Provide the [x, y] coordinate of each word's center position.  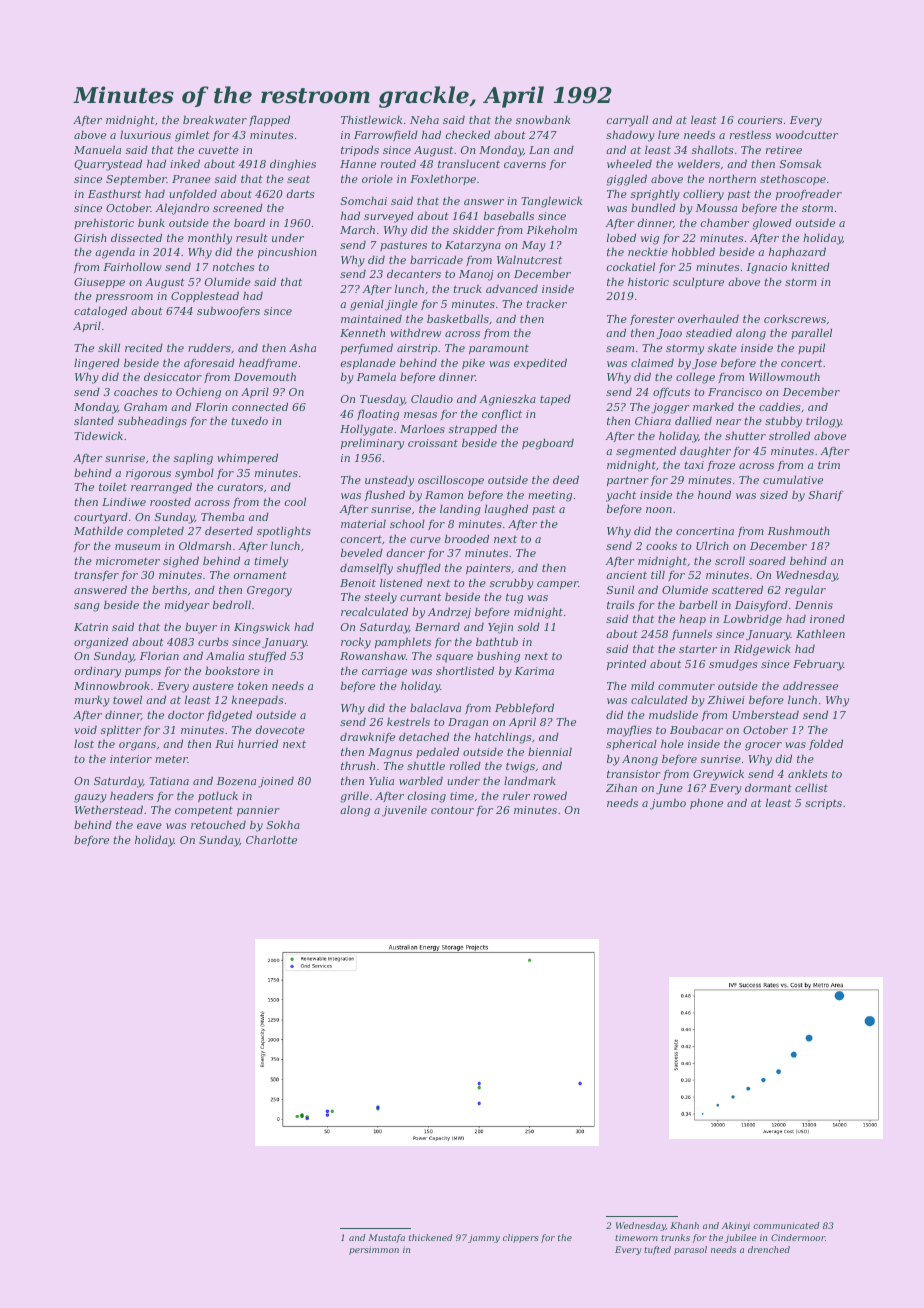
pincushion [287, 252]
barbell [698, 604]
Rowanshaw [373, 655]
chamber [725, 222]
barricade [436, 259]
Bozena [236, 781]
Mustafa [386, 1238]
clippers [520, 1238]
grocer [763, 746]
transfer [97, 576]
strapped [473, 429]
